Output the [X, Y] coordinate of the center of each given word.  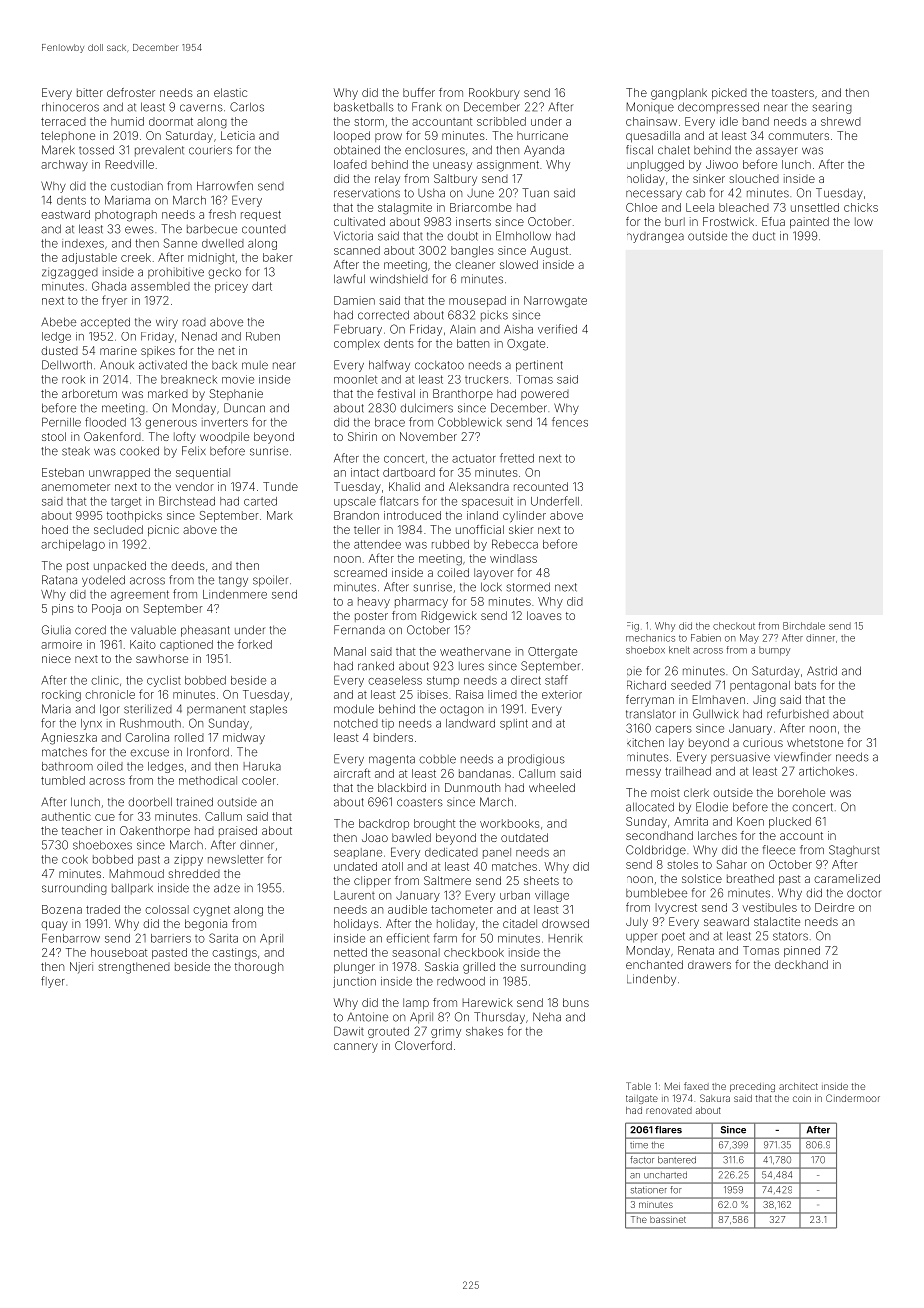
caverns [201, 108]
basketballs [364, 107]
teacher [82, 830]
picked [729, 93]
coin [802, 1099]
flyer [53, 982]
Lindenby [651, 980]
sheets [541, 880]
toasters [793, 93]
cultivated [359, 221]
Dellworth [67, 365]
